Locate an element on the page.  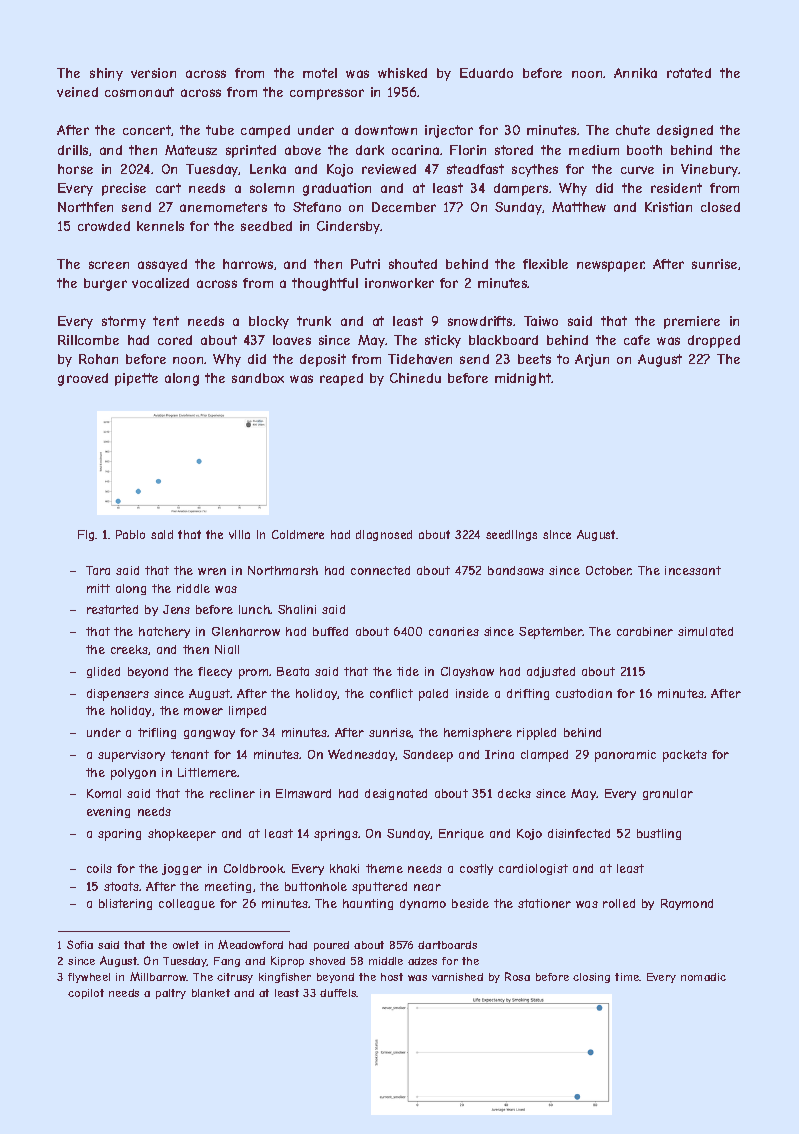
conflict is located at coordinates (391, 693).
